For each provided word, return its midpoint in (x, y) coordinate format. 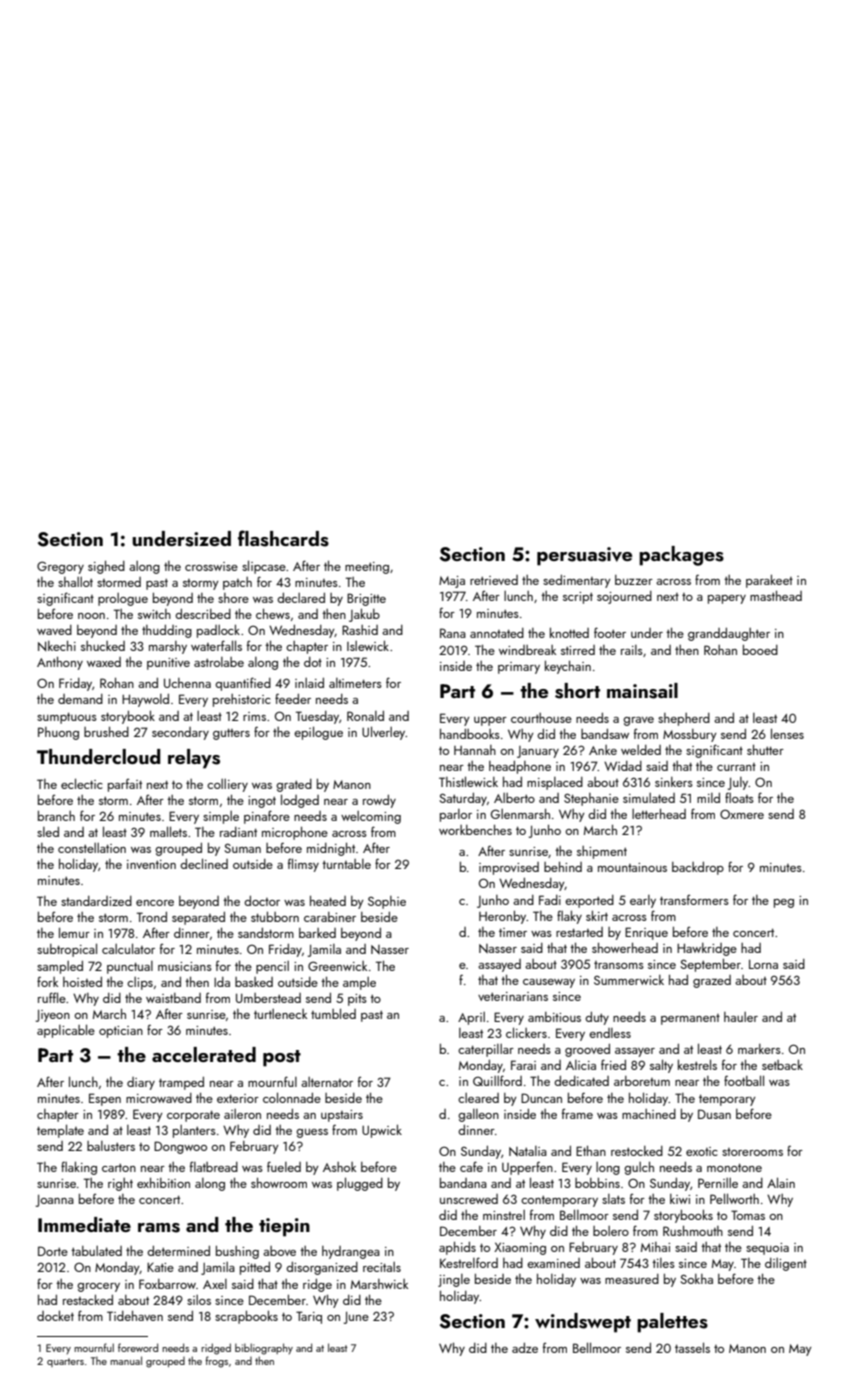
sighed (106, 567)
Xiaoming (520, 1248)
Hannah (475, 750)
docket (55, 1315)
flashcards (283, 538)
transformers (694, 899)
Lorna (763, 964)
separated (198, 918)
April (471, 1018)
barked (317, 933)
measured (632, 1279)
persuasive (584, 556)
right (120, 1184)
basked (254, 982)
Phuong (58, 733)
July (738, 783)
